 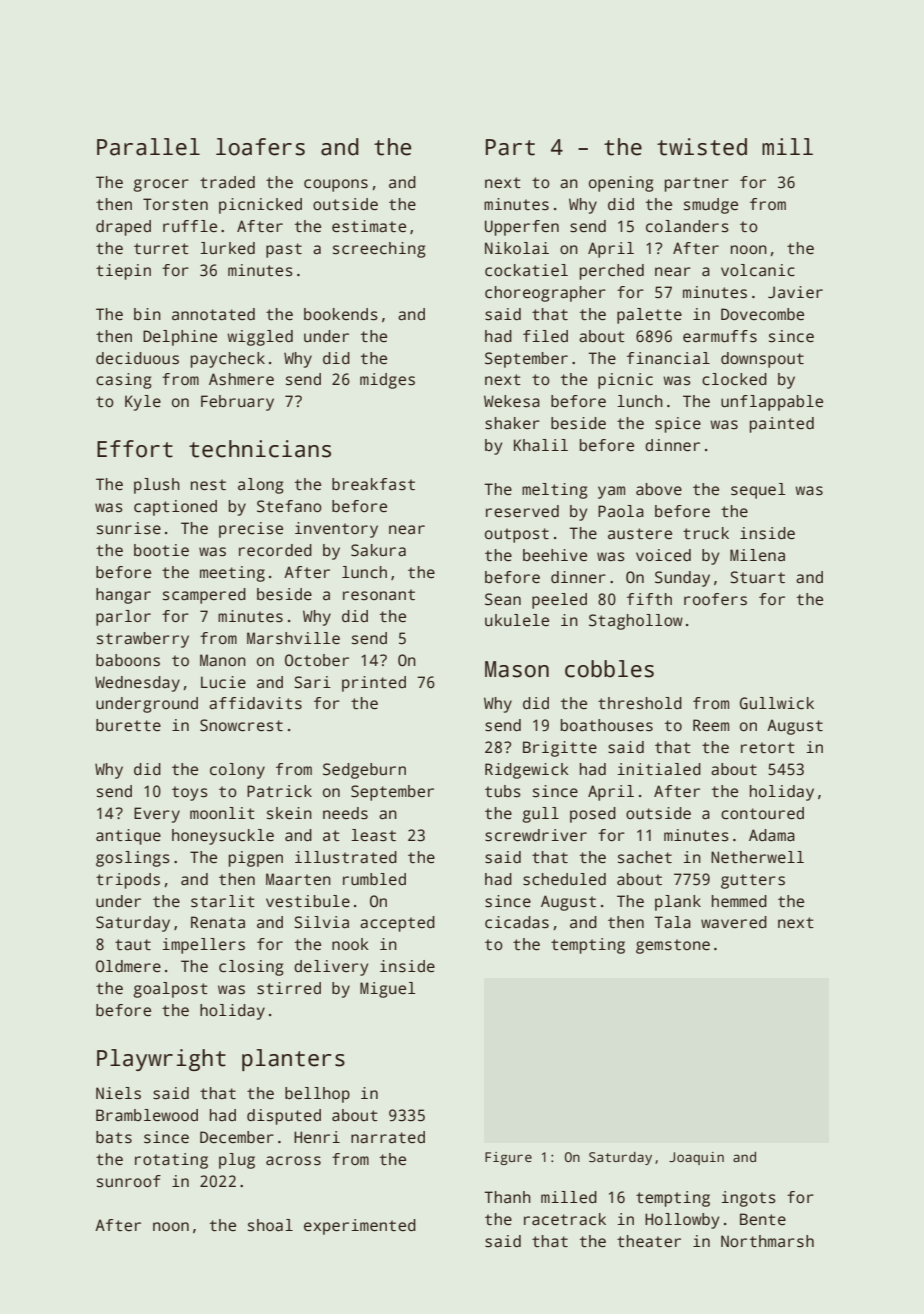 I want to click on beehive, so click(x=555, y=555).
